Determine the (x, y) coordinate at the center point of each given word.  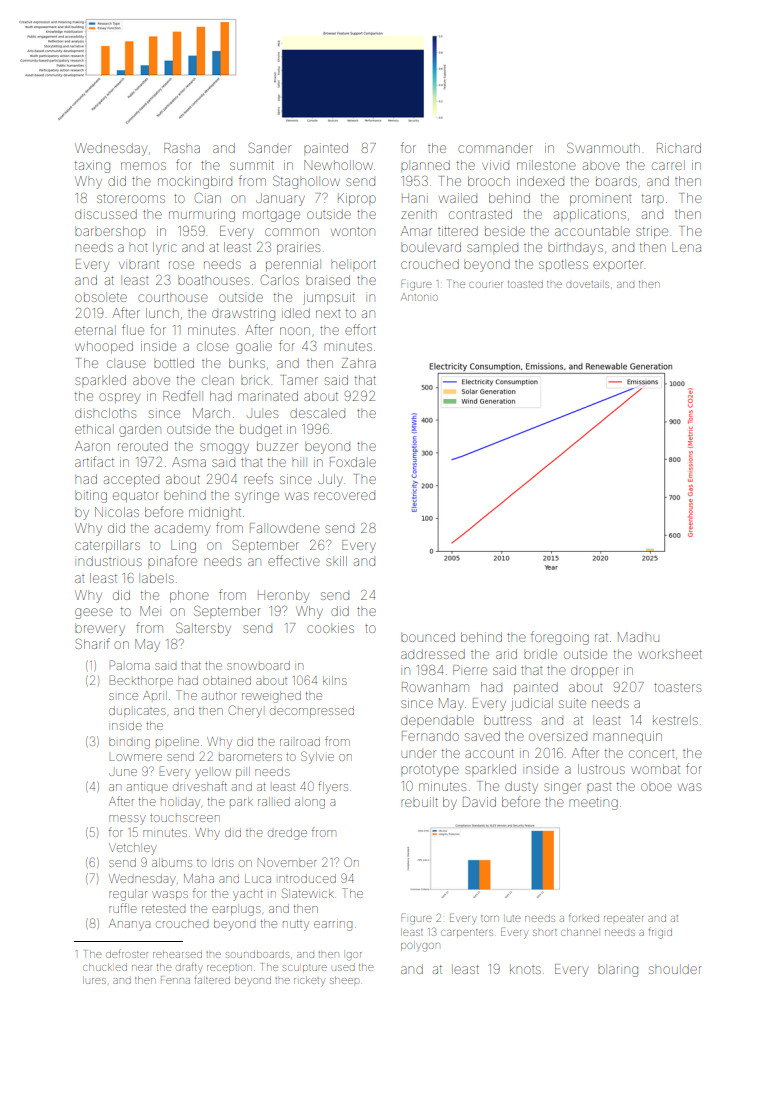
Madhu (638, 637)
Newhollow (338, 165)
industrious (110, 561)
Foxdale (353, 462)
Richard (679, 148)
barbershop (110, 232)
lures (94, 980)
